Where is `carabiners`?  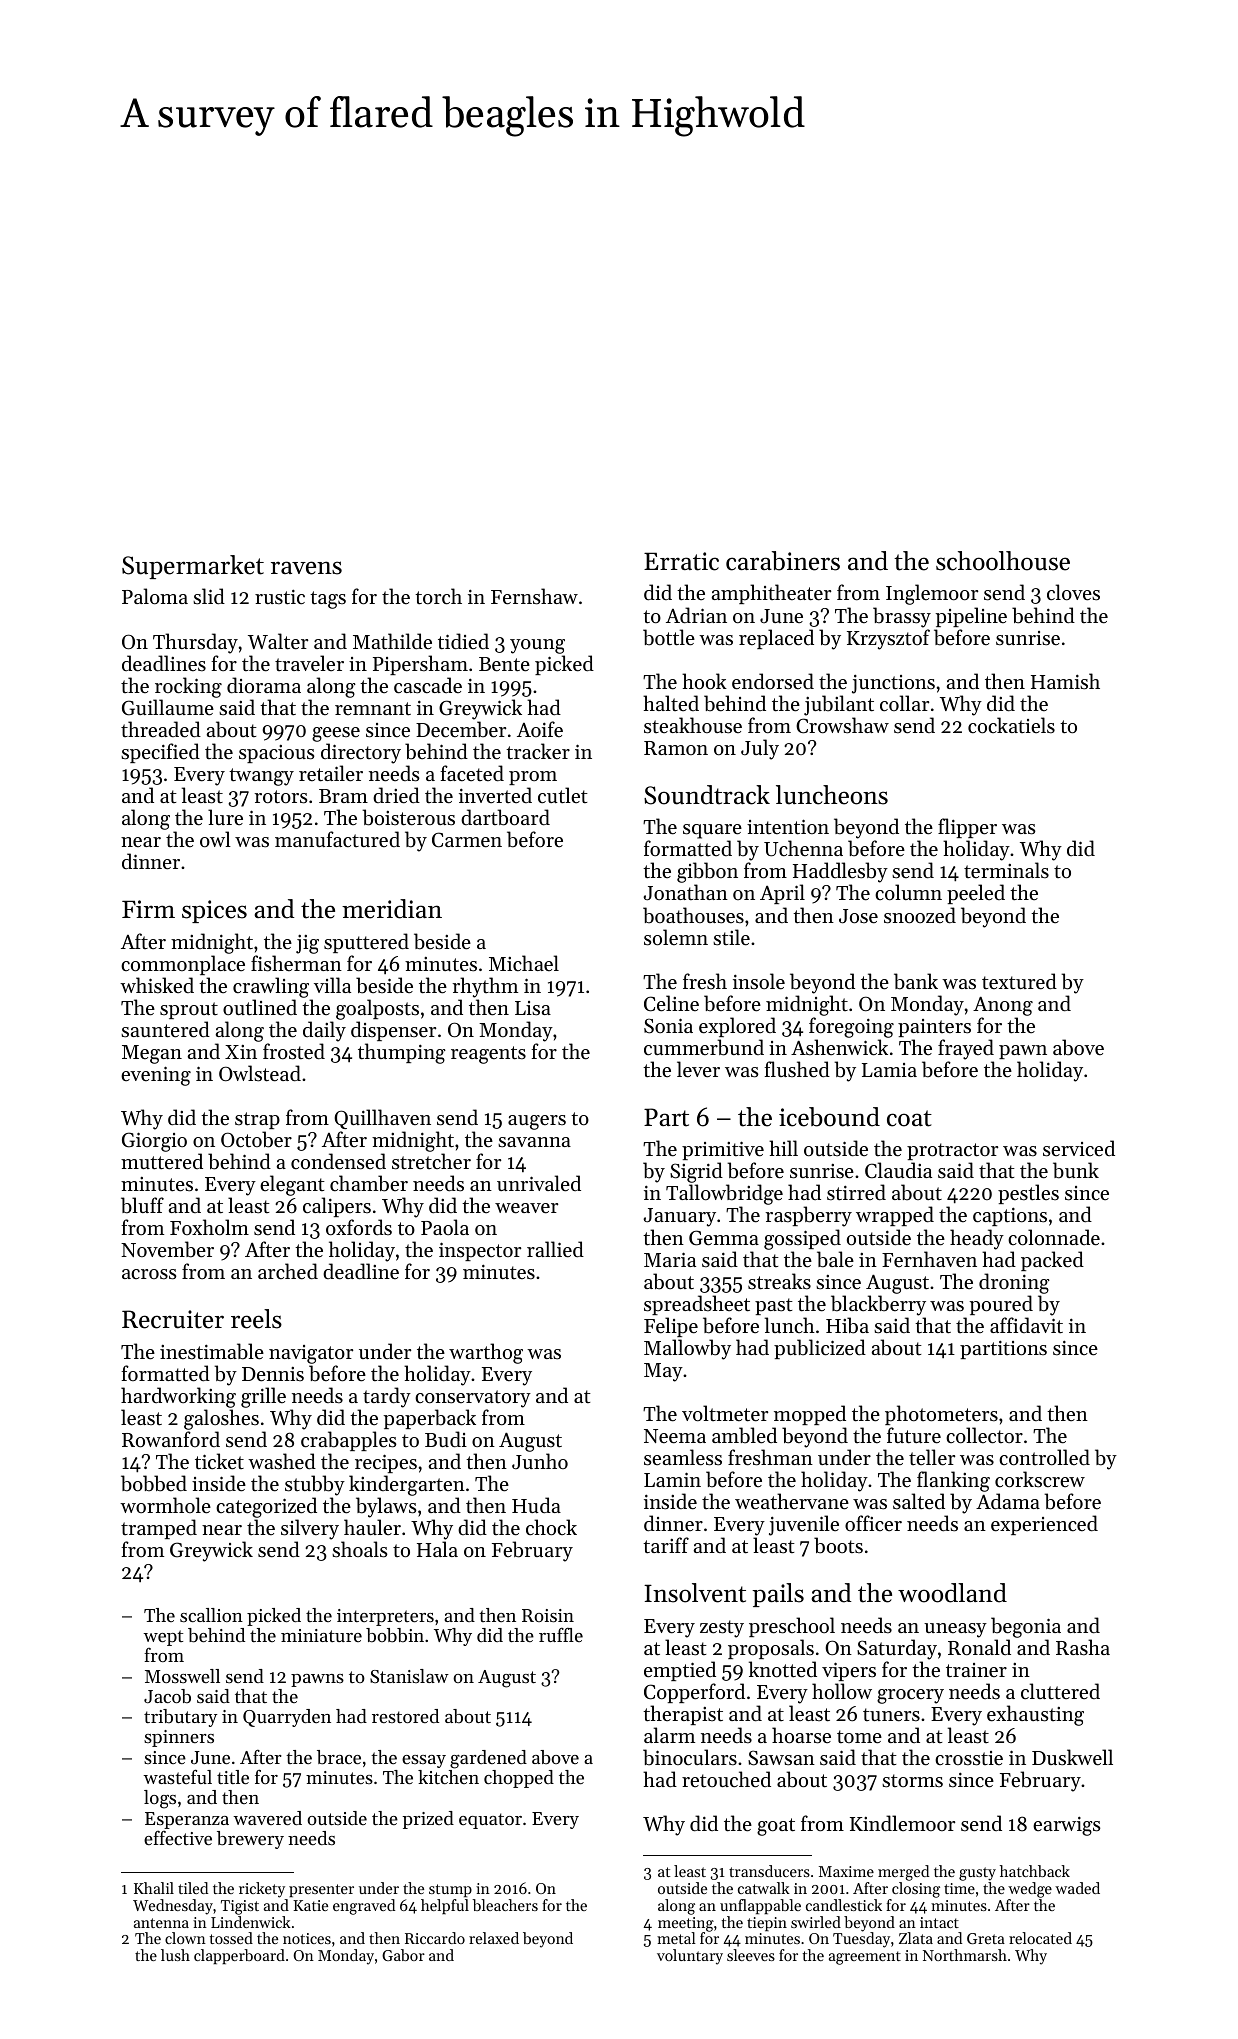
carabiners is located at coordinates (783, 561).
